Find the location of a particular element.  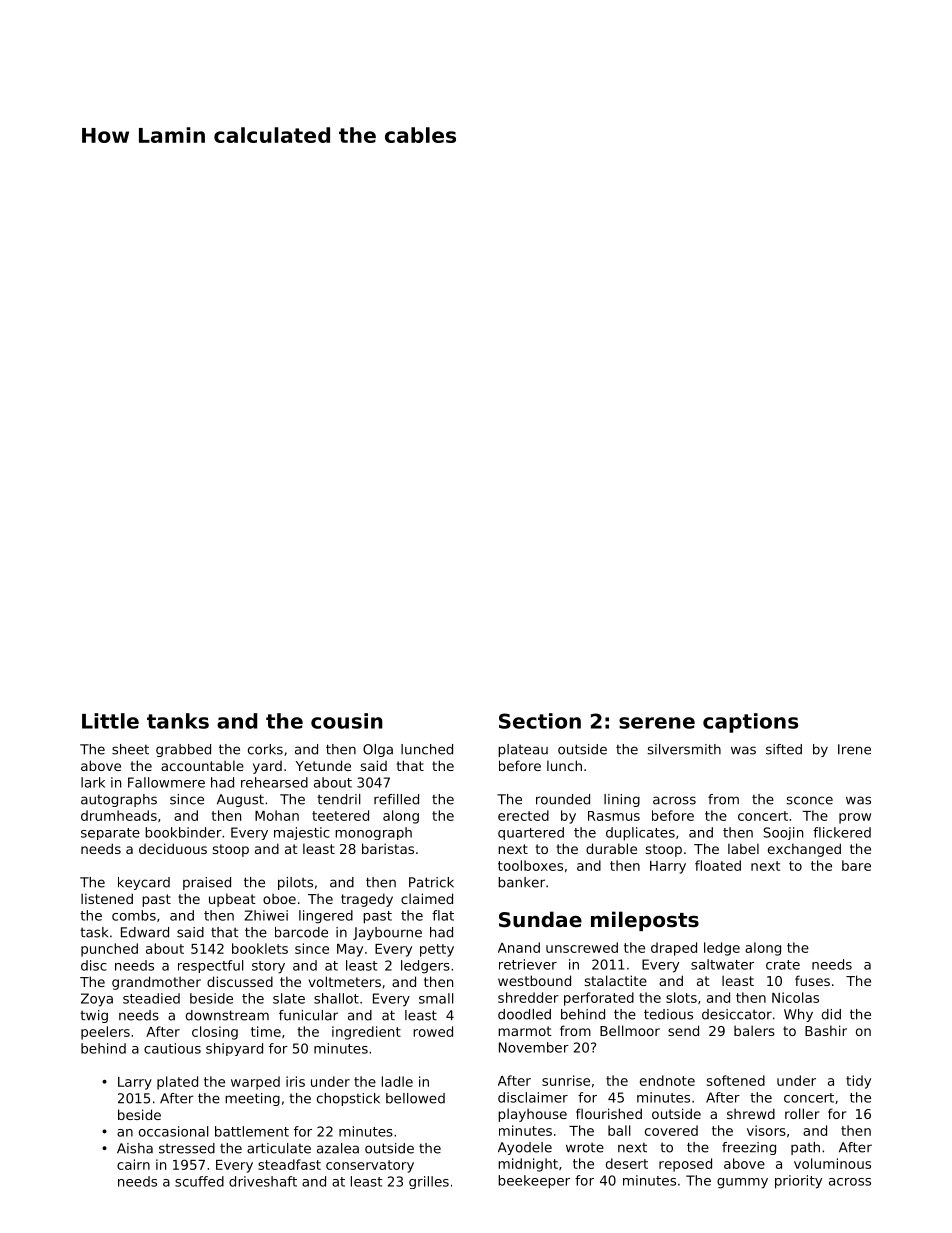

sifted is located at coordinates (784, 749).
